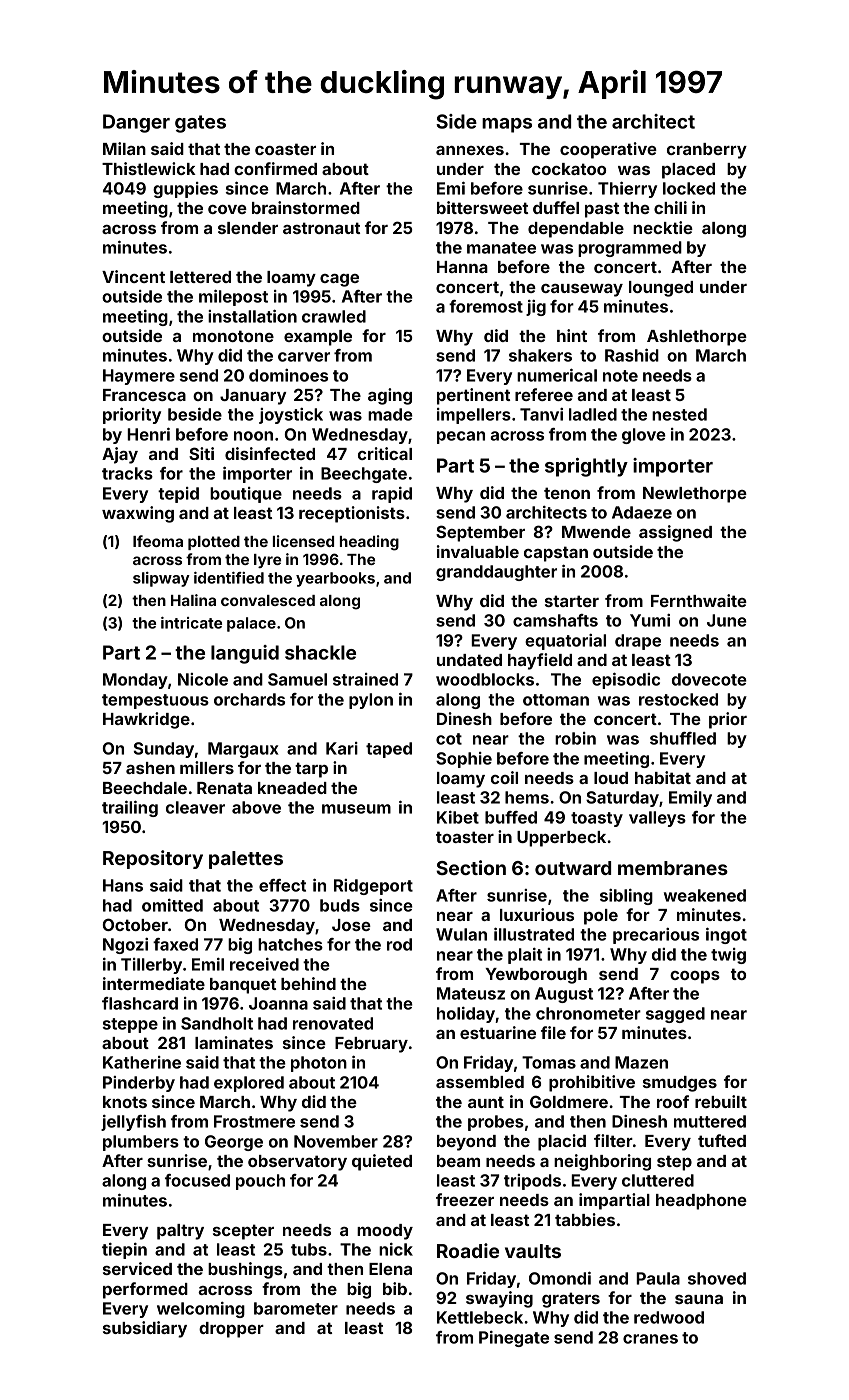 Image resolution: width=849 pixels, height=1400 pixels. What do you see at coordinates (180, 1232) in the page?
I see `paltry` at bounding box center [180, 1232].
